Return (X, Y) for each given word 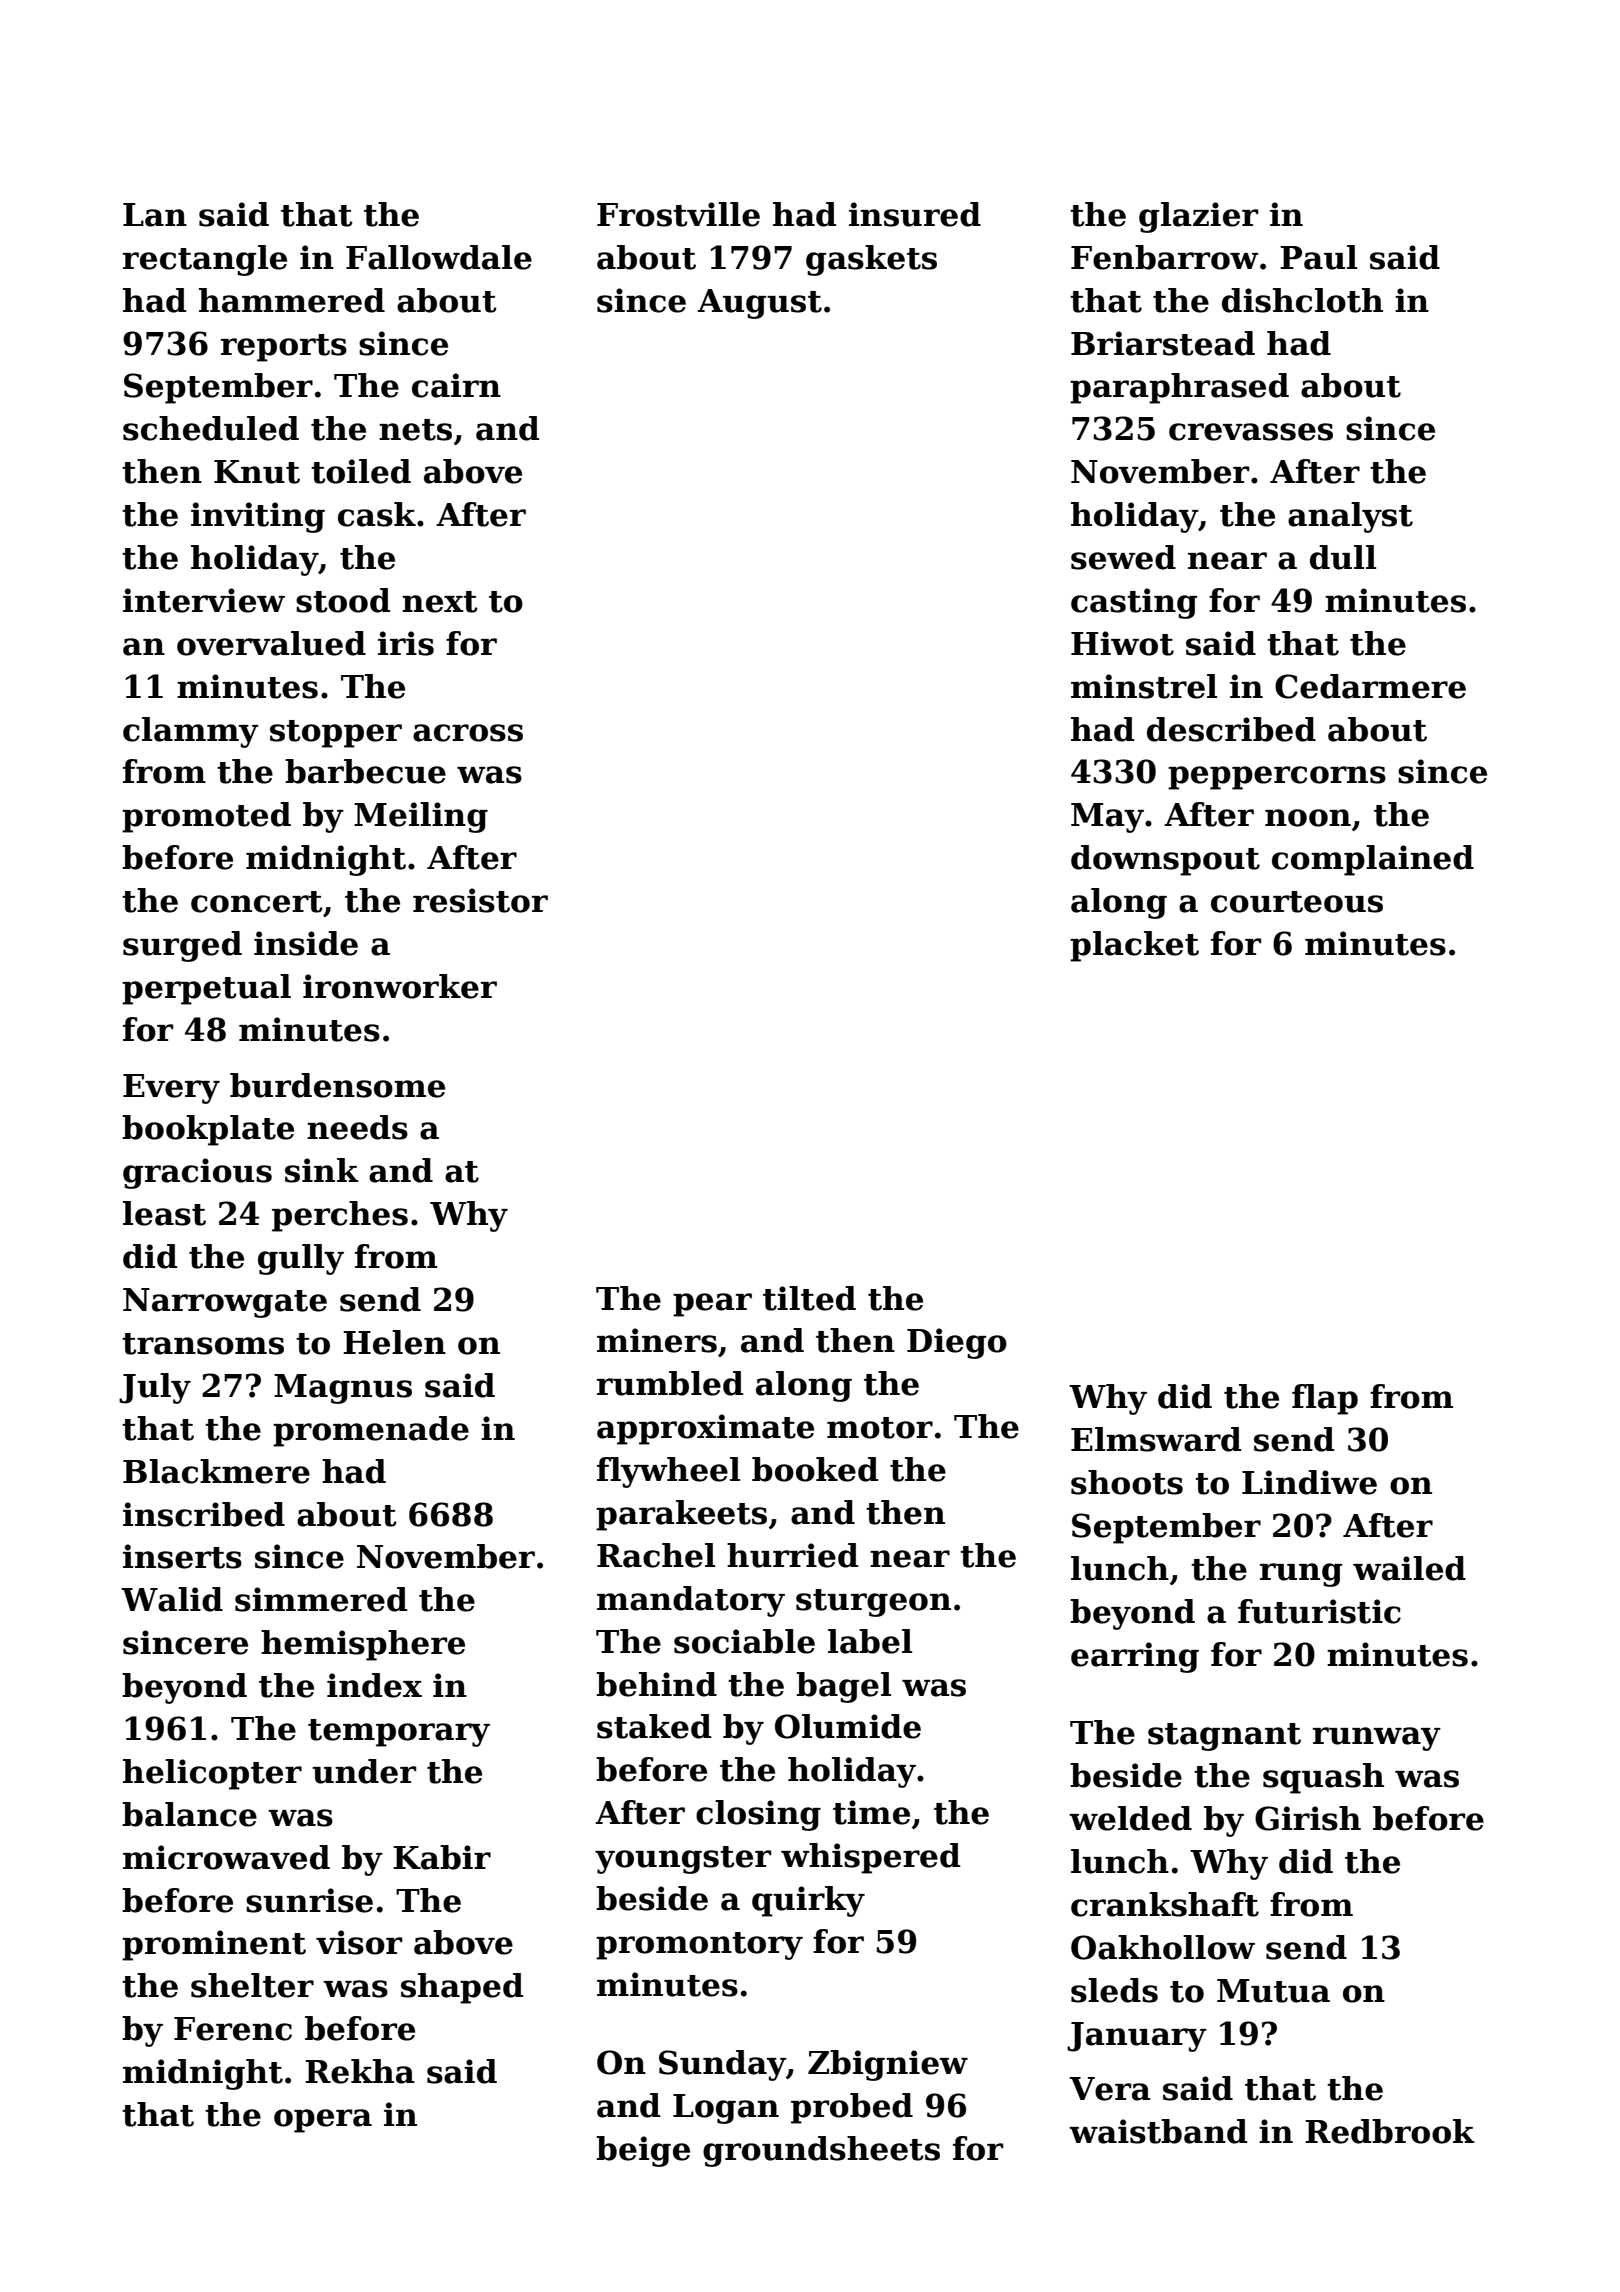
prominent (214, 1945)
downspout (1165, 860)
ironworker (400, 986)
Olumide (848, 1726)
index (374, 1685)
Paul (1318, 257)
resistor (480, 900)
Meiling (421, 817)
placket (1134, 946)
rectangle (205, 260)
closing (758, 1815)
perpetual (206, 989)
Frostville (678, 214)
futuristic (1319, 1611)
